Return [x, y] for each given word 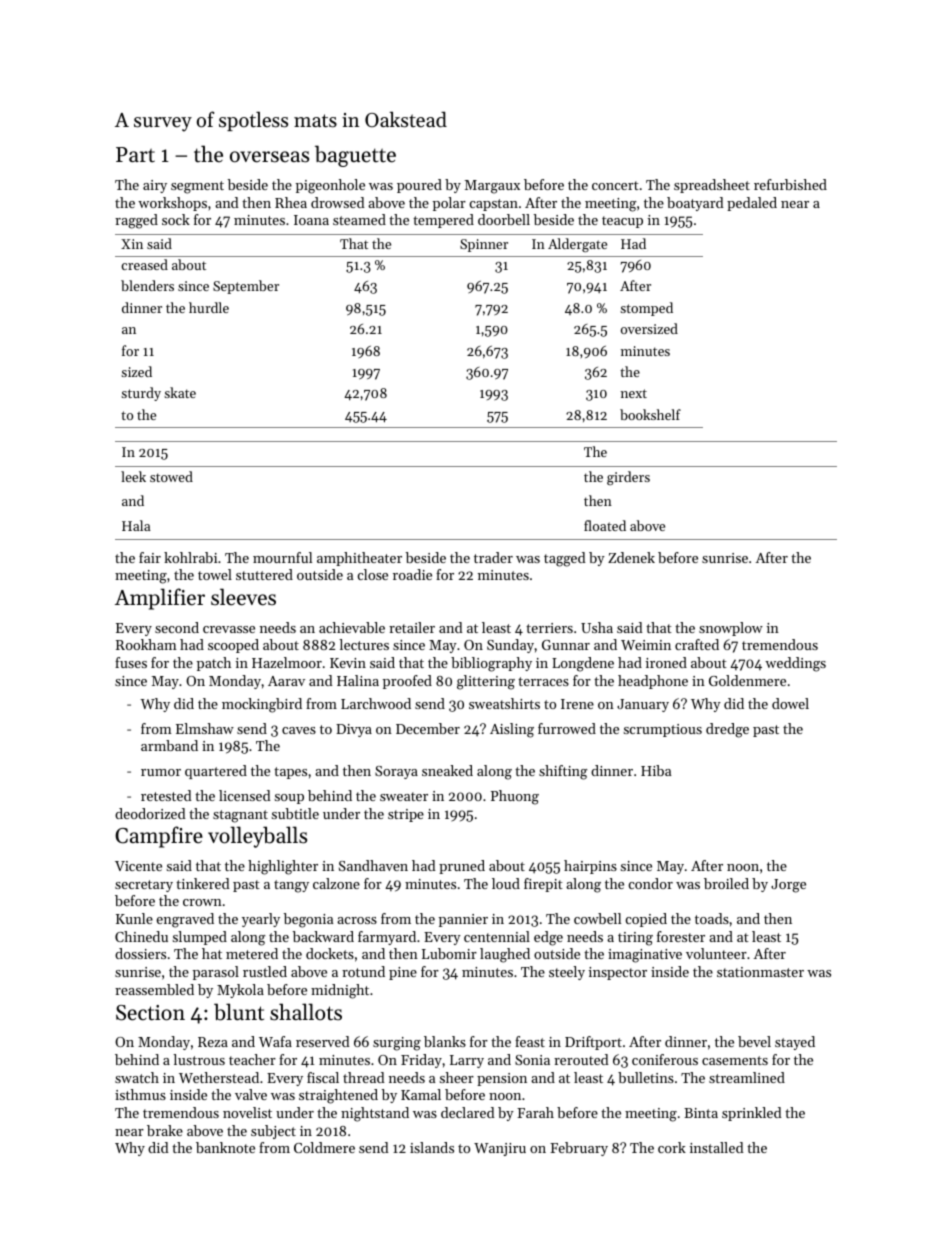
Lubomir [449, 953]
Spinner [484, 245]
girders [628, 478]
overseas [269, 157]
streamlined [747, 1077]
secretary [144, 886]
